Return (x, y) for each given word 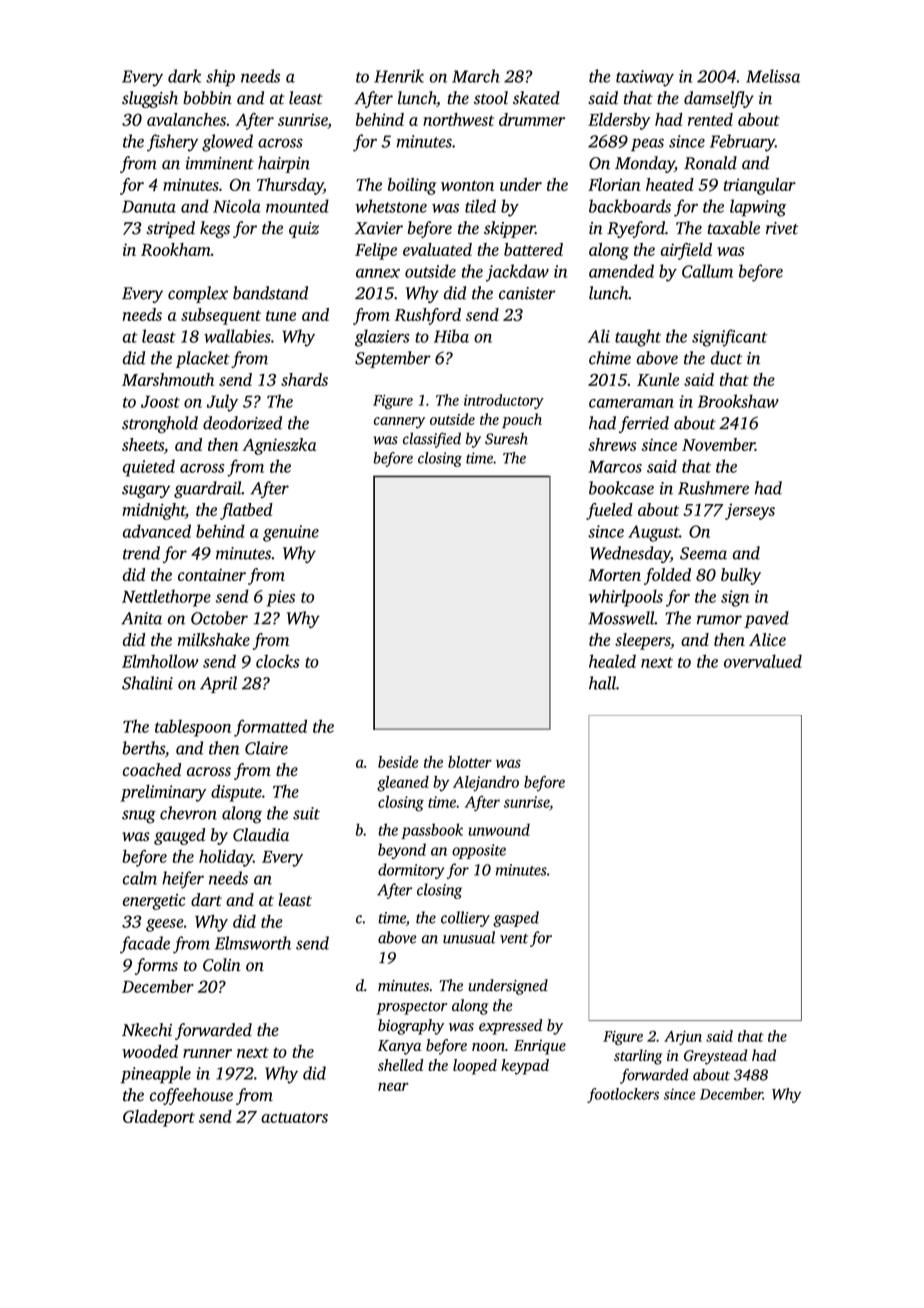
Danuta (149, 206)
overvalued (763, 661)
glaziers (382, 338)
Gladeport (159, 1118)
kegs (215, 229)
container (212, 575)
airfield (686, 251)
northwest (458, 119)
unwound (499, 829)
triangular (760, 186)
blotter (470, 762)
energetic (154, 902)
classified (432, 440)
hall (602, 683)
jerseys (750, 511)
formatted (270, 728)
